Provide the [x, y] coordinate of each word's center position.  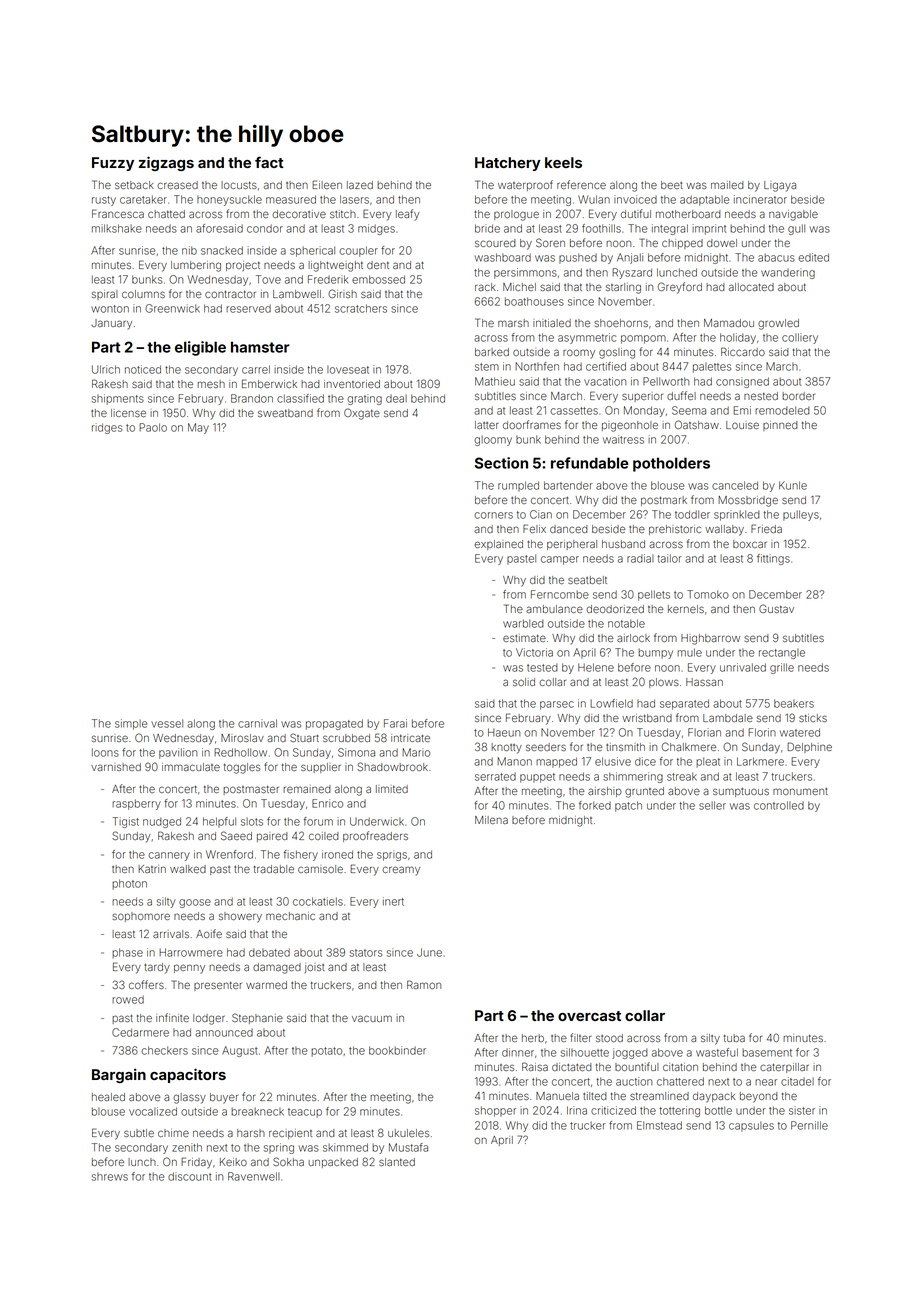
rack [485, 287]
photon [129, 884]
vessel [167, 723]
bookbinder [397, 1050]
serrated [495, 777]
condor [265, 228]
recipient [290, 1134]
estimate [524, 638]
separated [684, 704]
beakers [794, 703]
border [798, 396]
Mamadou [729, 323]
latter [487, 425]
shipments [118, 399]
